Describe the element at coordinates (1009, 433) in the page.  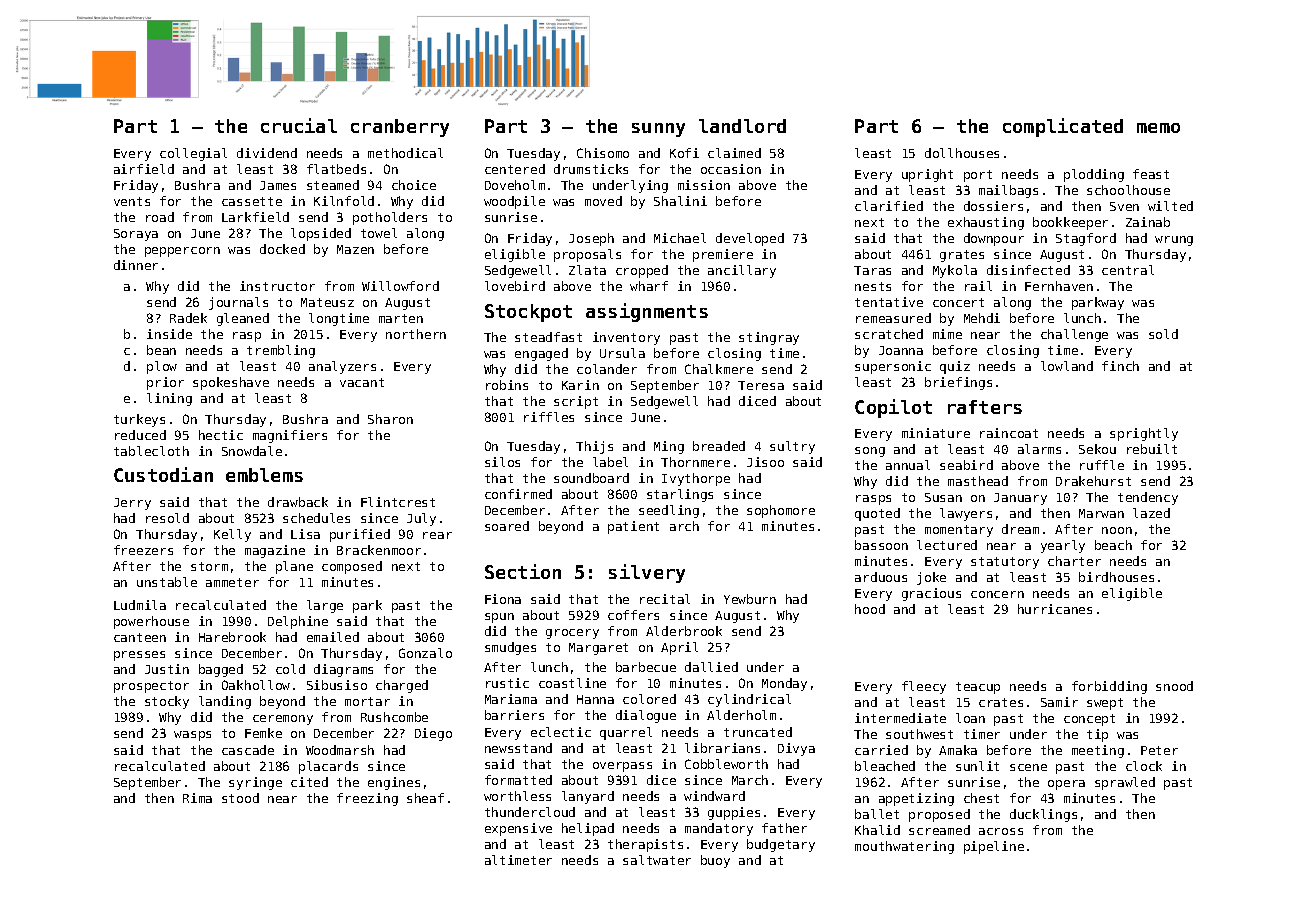
I see `raincoat` at that location.
